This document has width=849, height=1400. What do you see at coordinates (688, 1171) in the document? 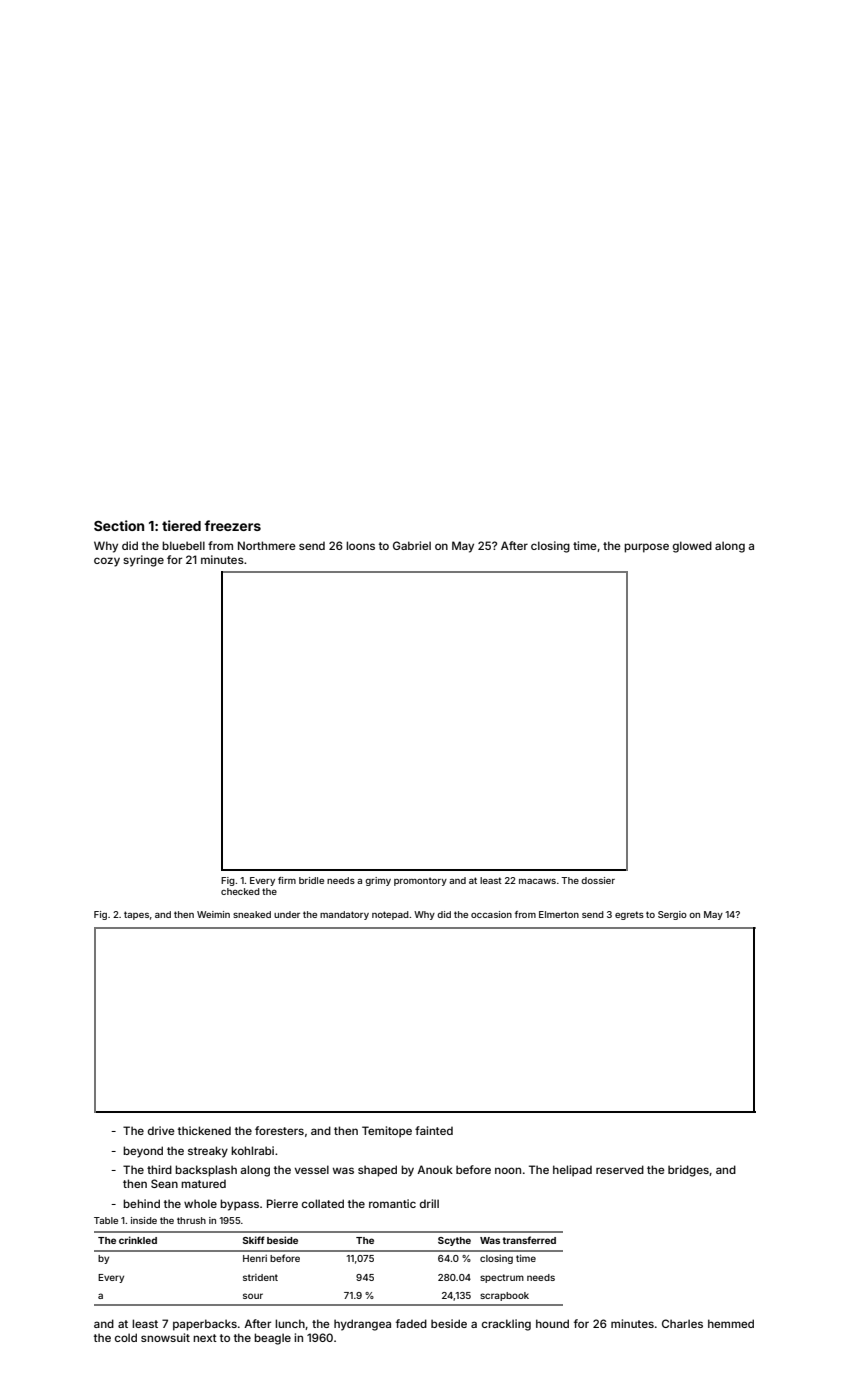
I see `bridges` at bounding box center [688, 1171].
